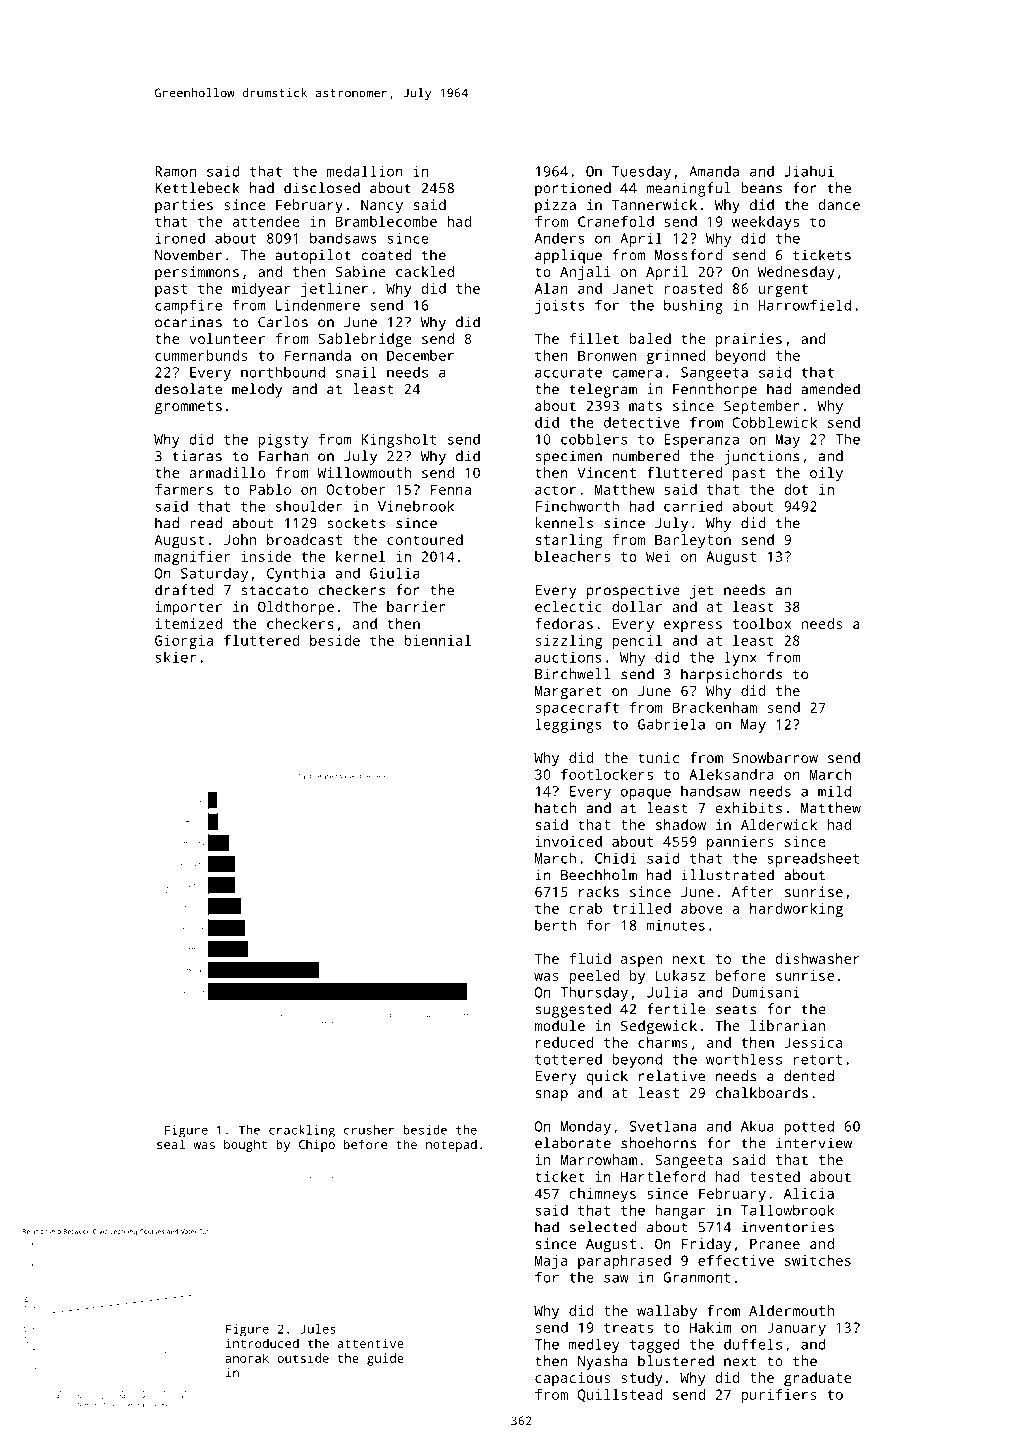 This screenshot has width=1021, height=1450. I want to click on seal, so click(171, 1144).
